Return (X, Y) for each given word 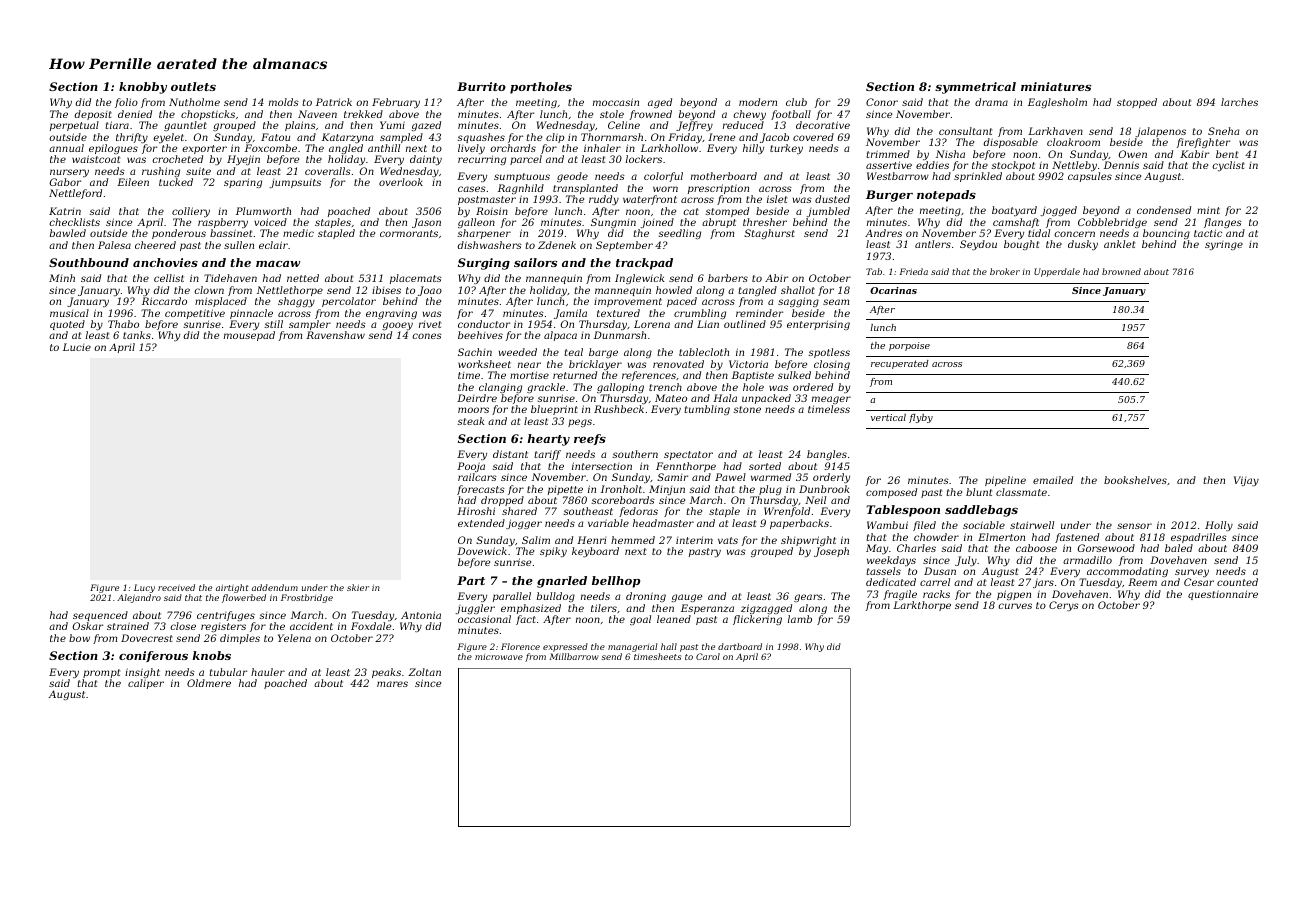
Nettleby (1074, 166)
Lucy (144, 588)
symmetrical (975, 88)
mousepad (249, 336)
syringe (1224, 245)
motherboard (724, 176)
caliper (146, 684)
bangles (827, 455)
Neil (815, 500)
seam (836, 302)
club (796, 102)
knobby (143, 88)
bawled (68, 233)
